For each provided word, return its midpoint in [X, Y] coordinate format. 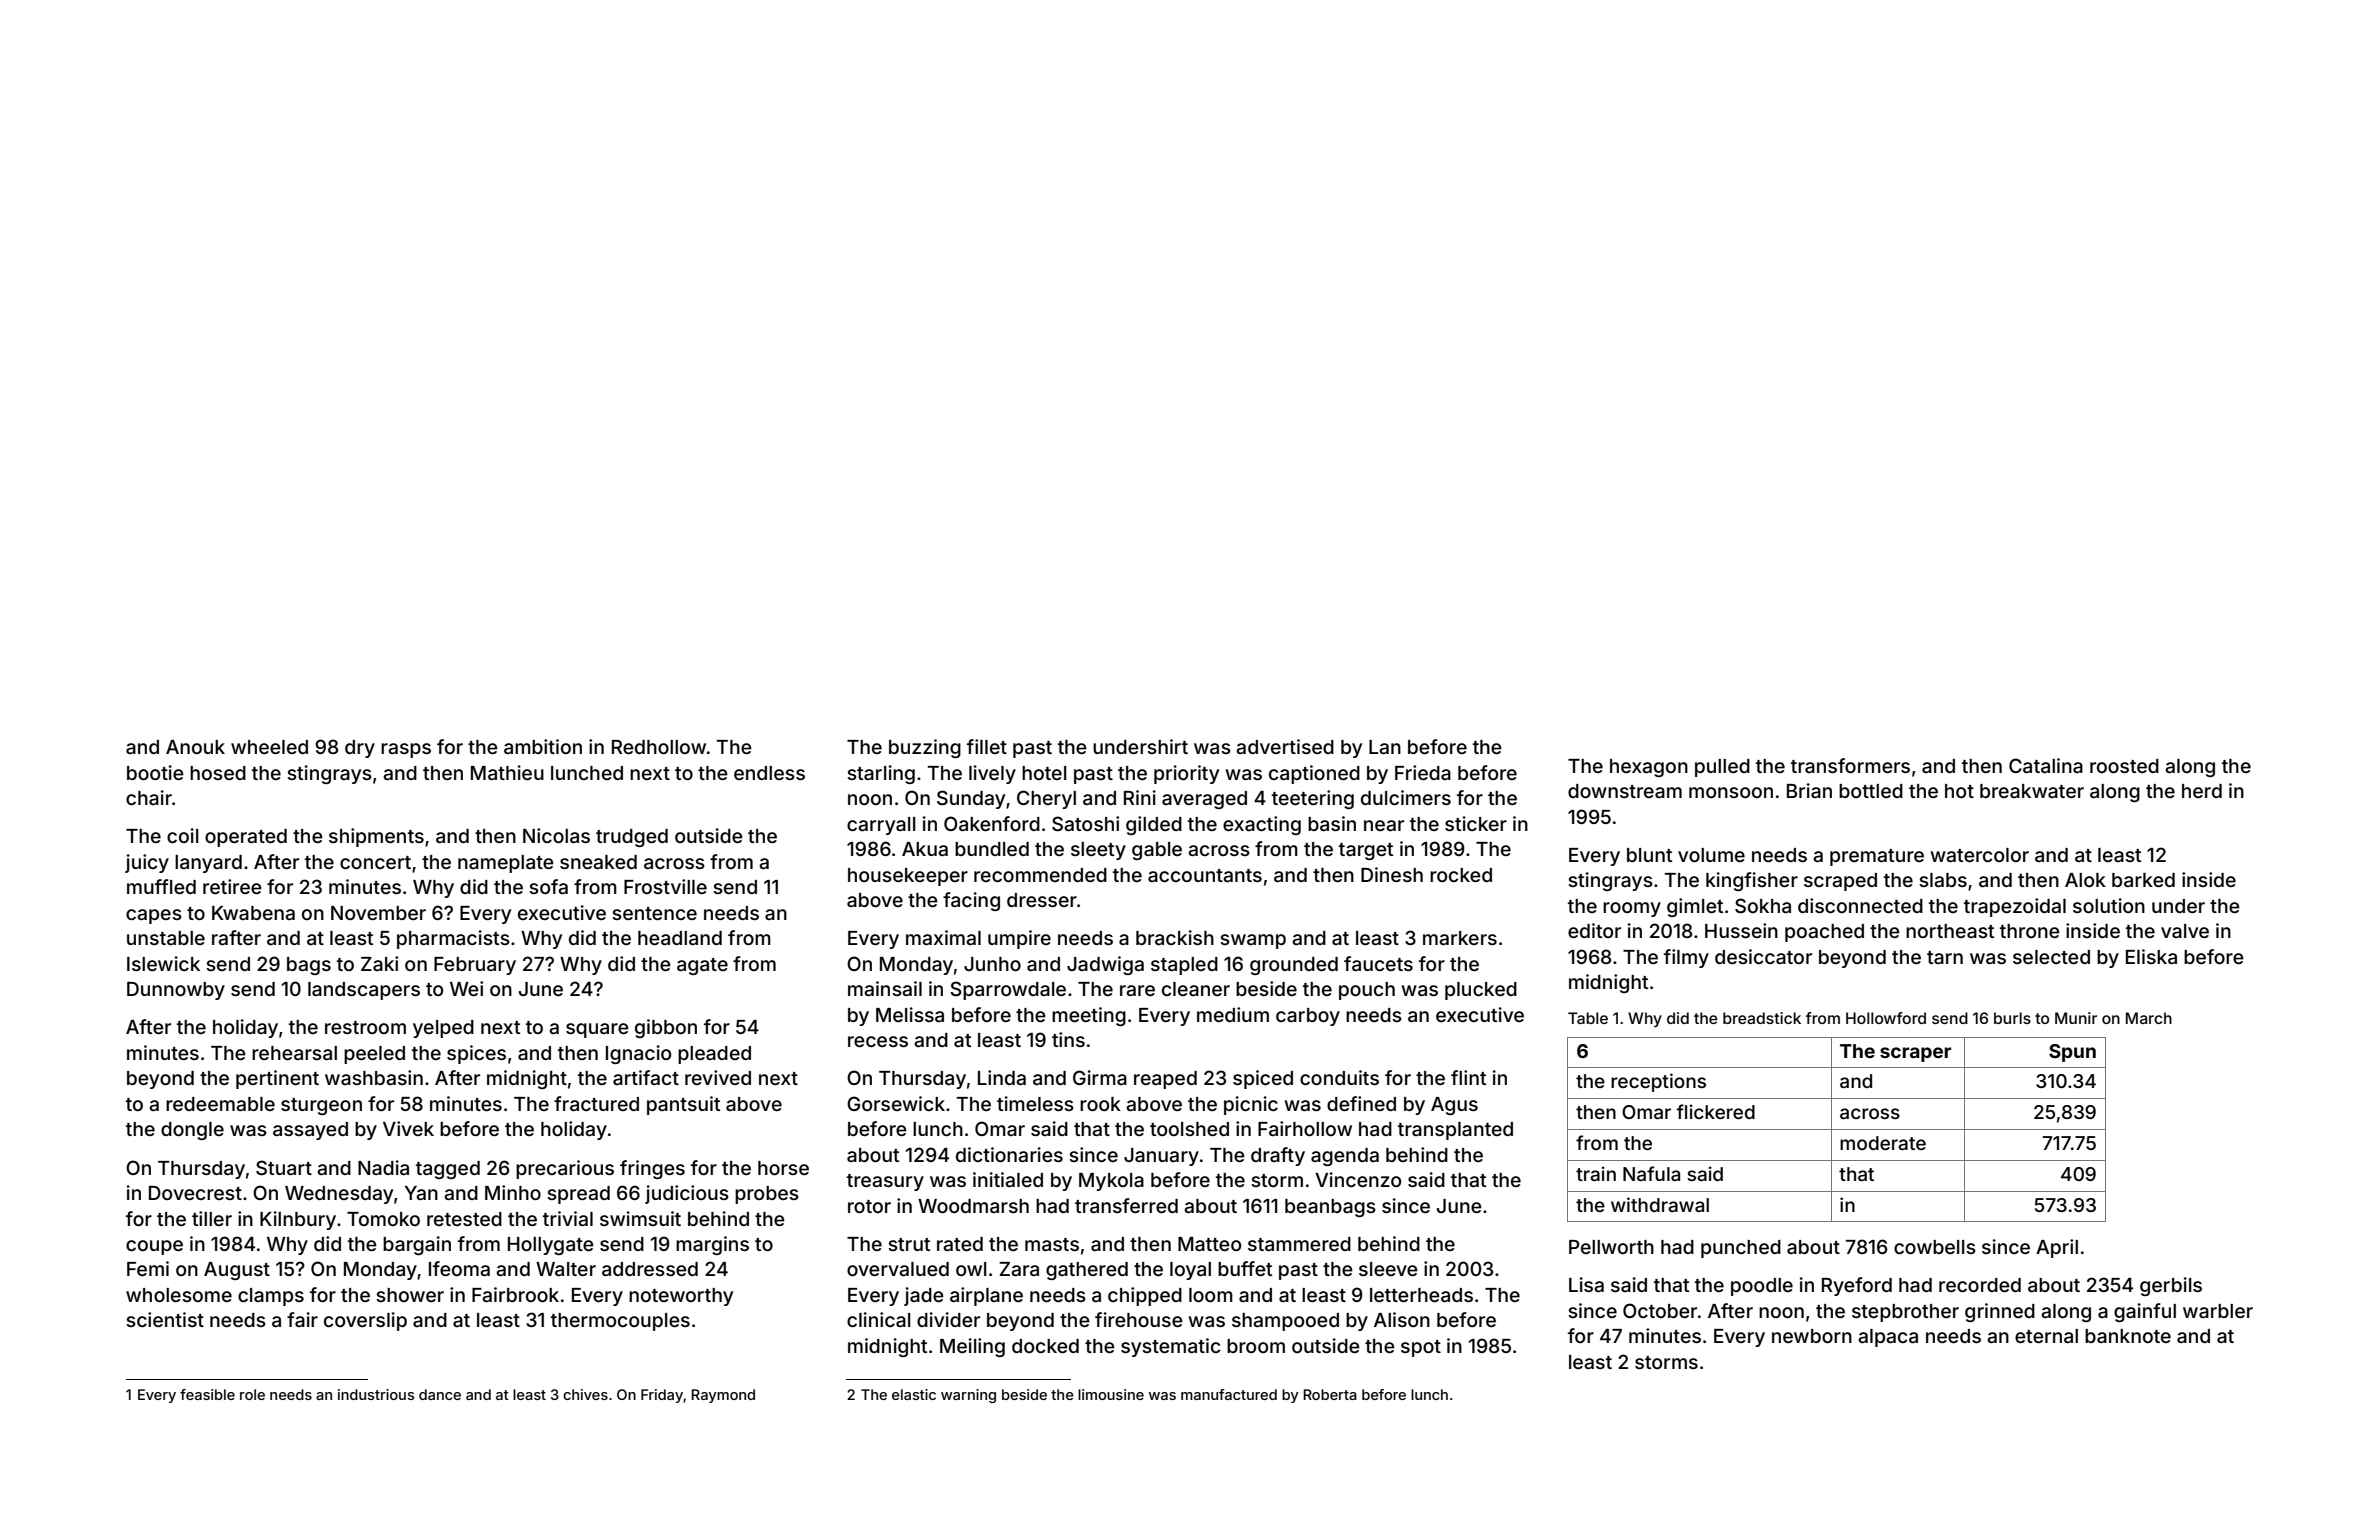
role [252, 1394]
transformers [1850, 765]
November [378, 913]
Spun [2072, 1053]
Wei [466, 988]
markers [1460, 938]
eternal [2046, 1336]
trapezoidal [2015, 907]
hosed [218, 773]
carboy [1308, 1017]
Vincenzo [1358, 1179]
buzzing [925, 748]
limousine [1111, 1394]
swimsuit [640, 1218]
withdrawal [1660, 1204]
